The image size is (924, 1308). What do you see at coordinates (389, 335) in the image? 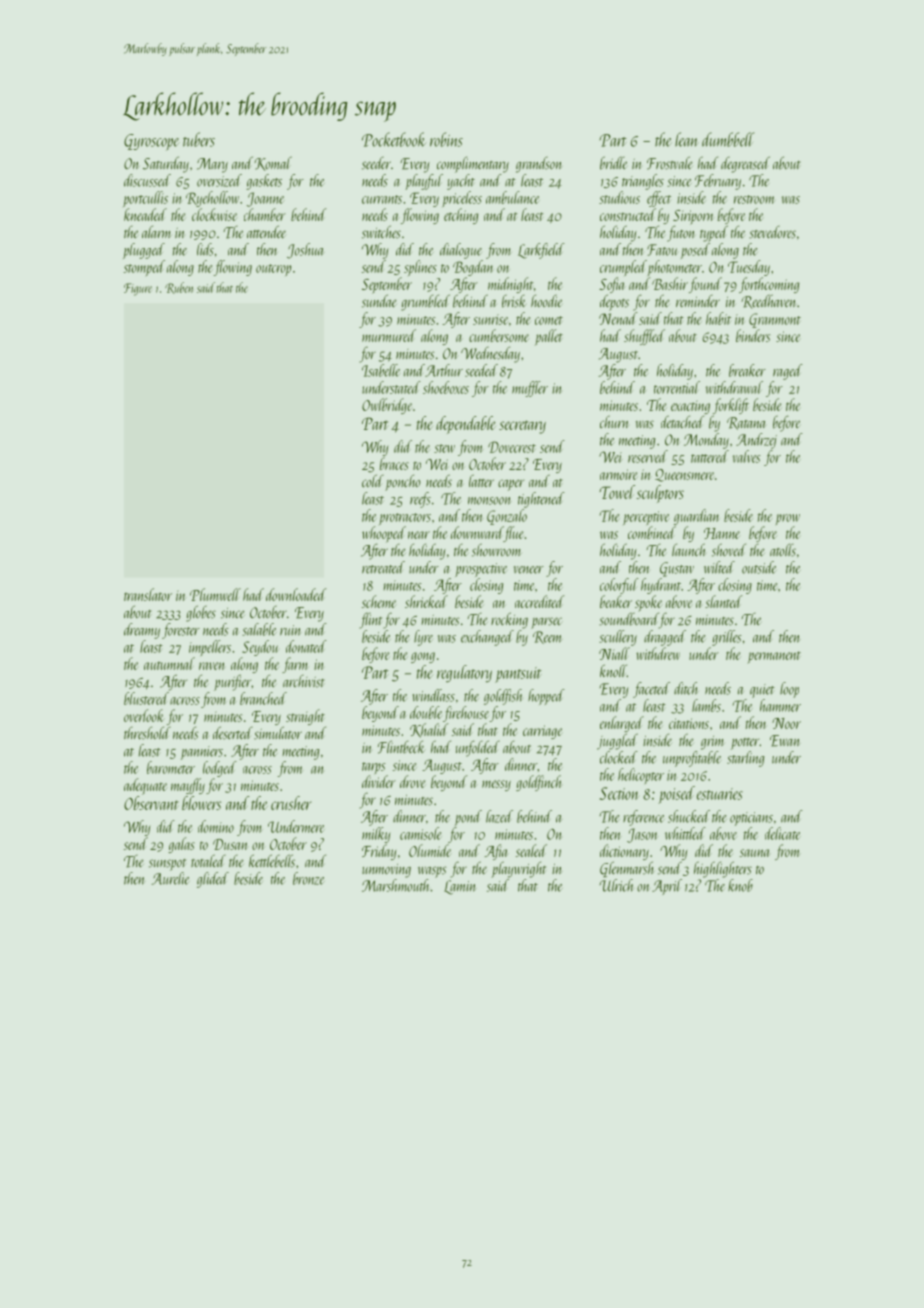
I see `murmured` at bounding box center [389, 335].
